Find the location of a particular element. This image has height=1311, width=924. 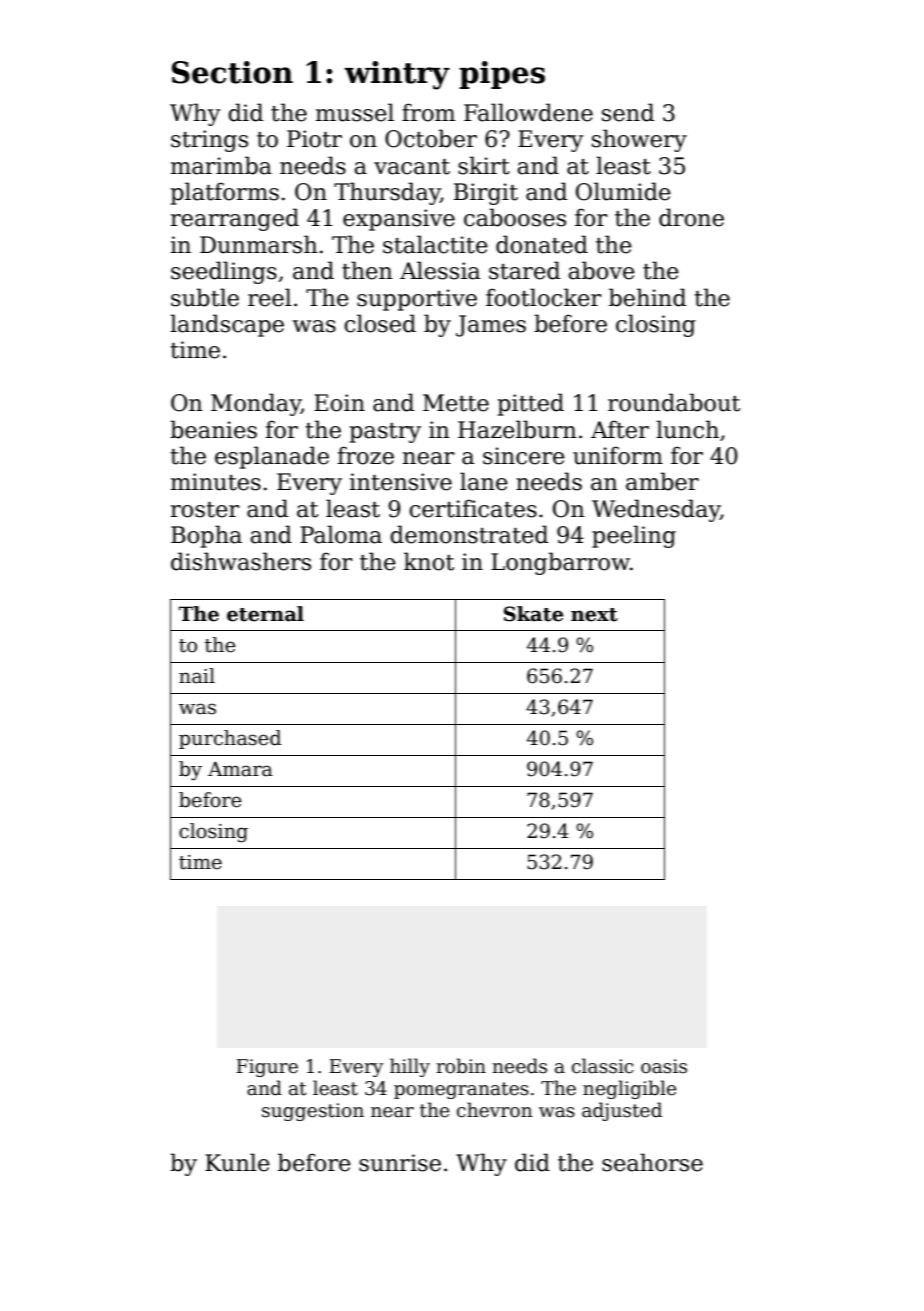

knot is located at coordinates (429, 561).
